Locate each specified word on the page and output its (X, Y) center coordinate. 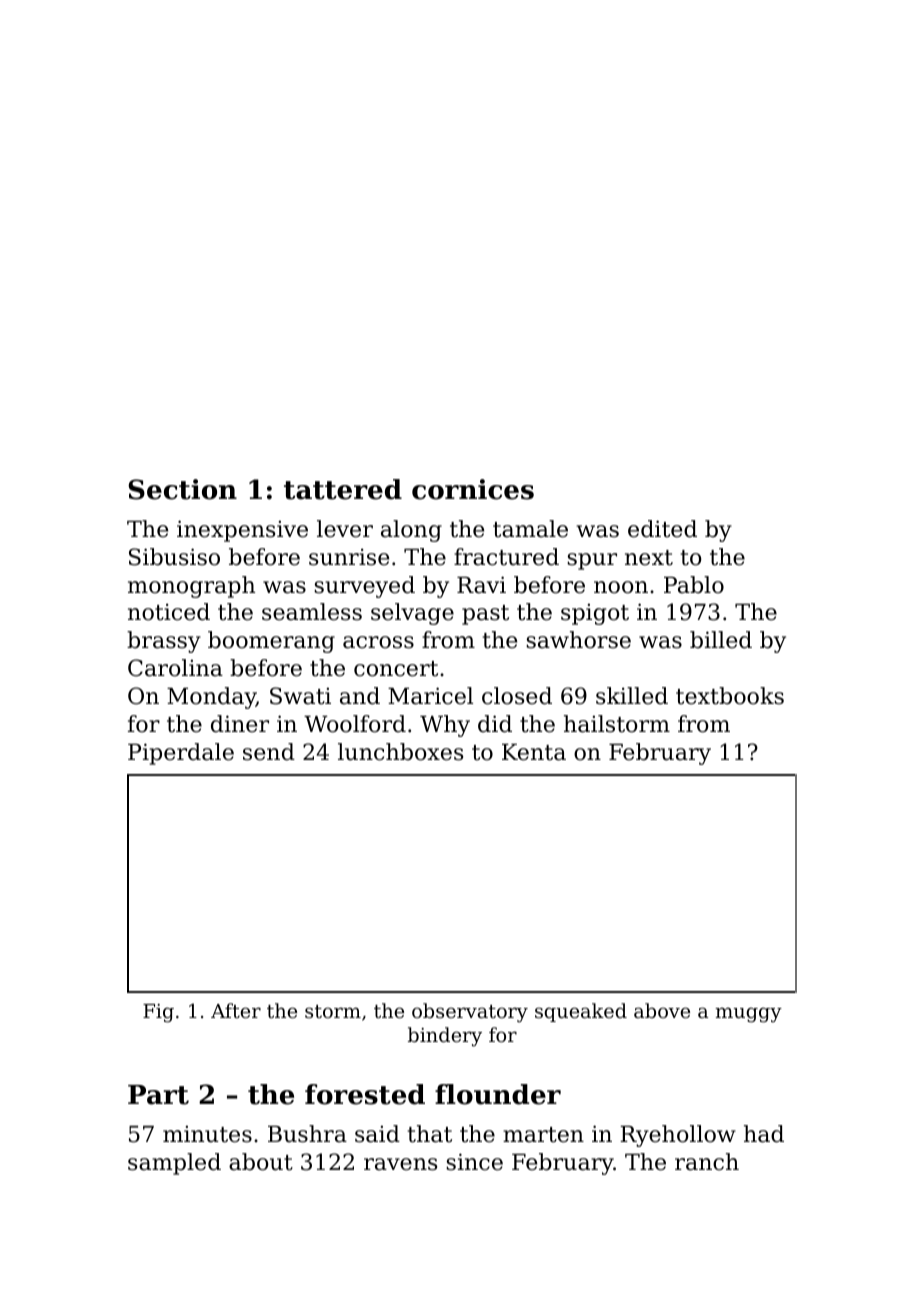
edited (662, 529)
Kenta (534, 752)
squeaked (581, 1012)
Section (183, 489)
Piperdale (181, 754)
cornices (473, 489)
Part (158, 1095)
